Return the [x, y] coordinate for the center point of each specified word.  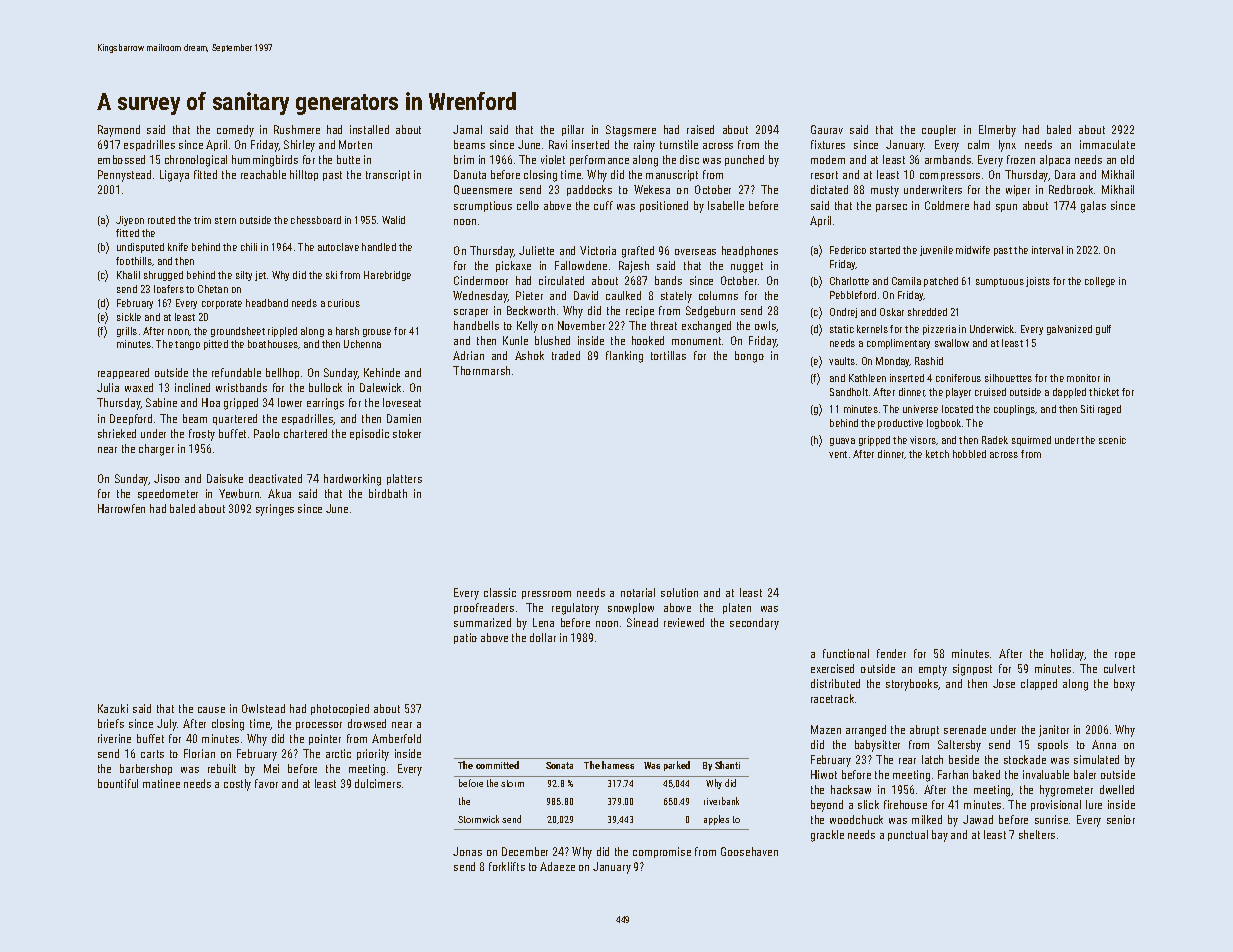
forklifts [507, 866]
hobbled [969, 454]
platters [404, 479]
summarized [482, 622]
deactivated [275, 478]
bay [940, 836]
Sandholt [849, 392]
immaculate [1107, 144]
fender [891, 653]
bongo [749, 357]
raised [700, 129]
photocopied [340, 709]
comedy [235, 131]
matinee [161, 783]
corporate [222, 304]
